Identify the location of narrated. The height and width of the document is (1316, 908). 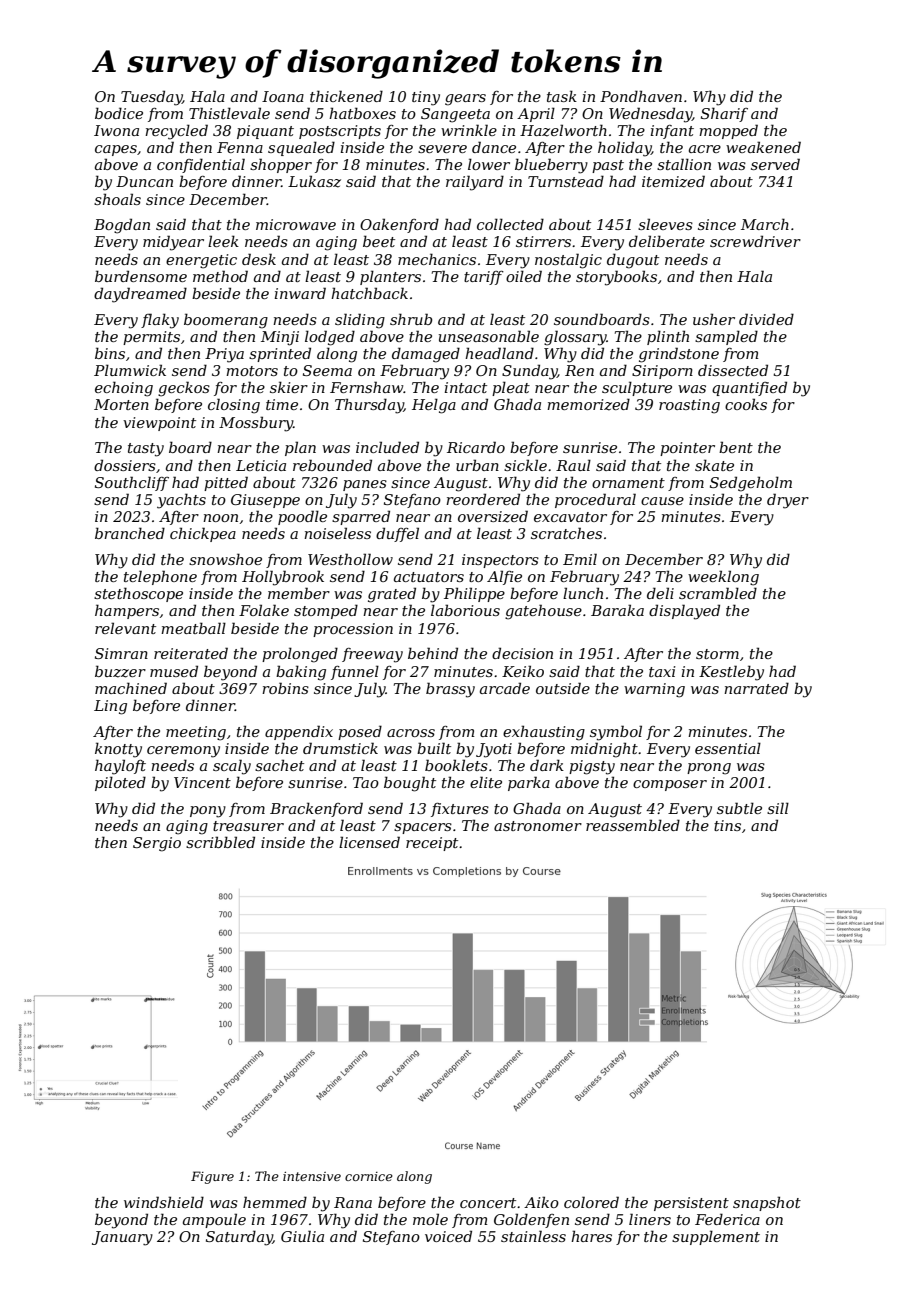
(756, 688).
